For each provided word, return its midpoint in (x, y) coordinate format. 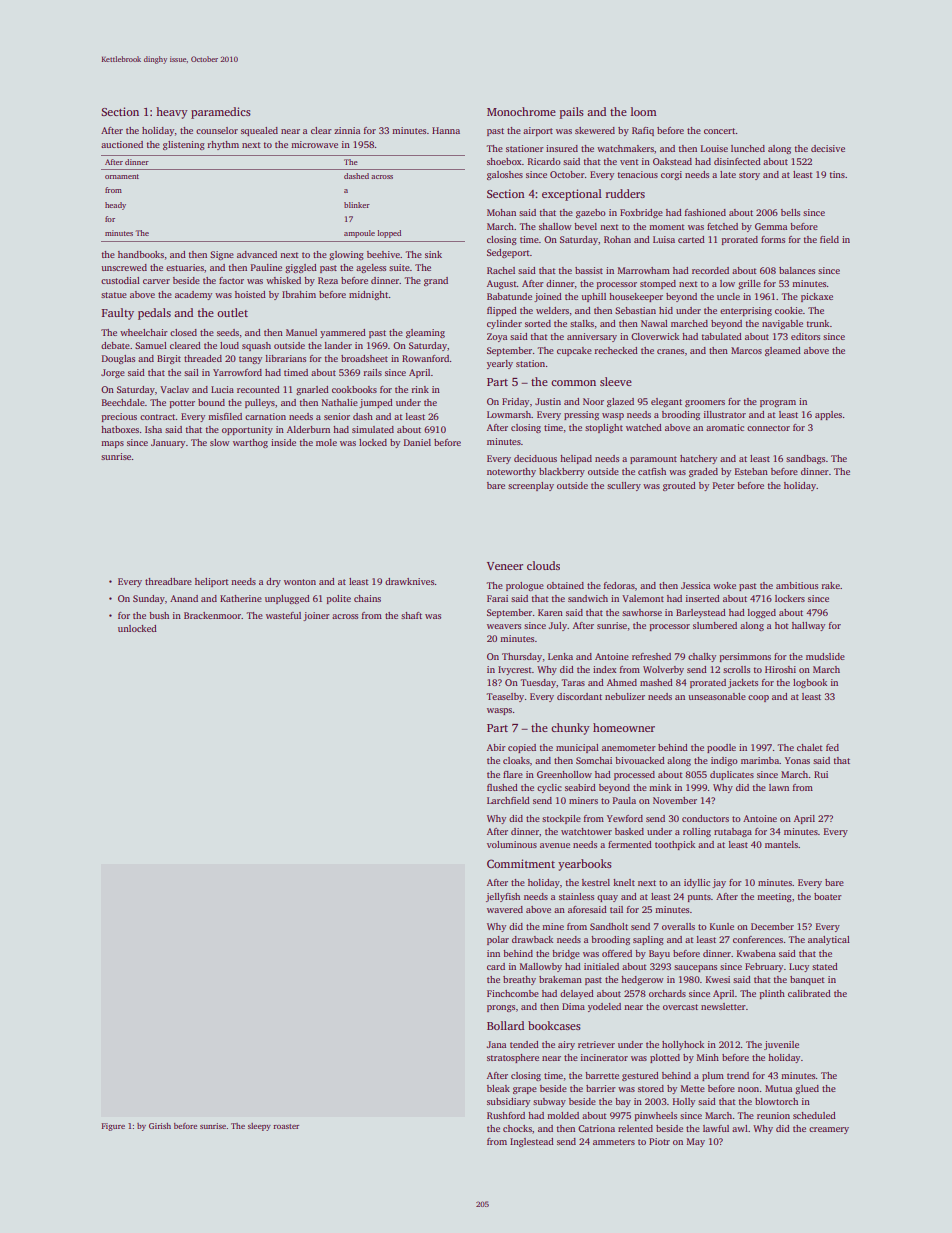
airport (538, 131)
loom (644, 111)
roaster (286, 1126)
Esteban (751, 471)
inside (283, 442)
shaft (411, 615)
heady (115, 206)
